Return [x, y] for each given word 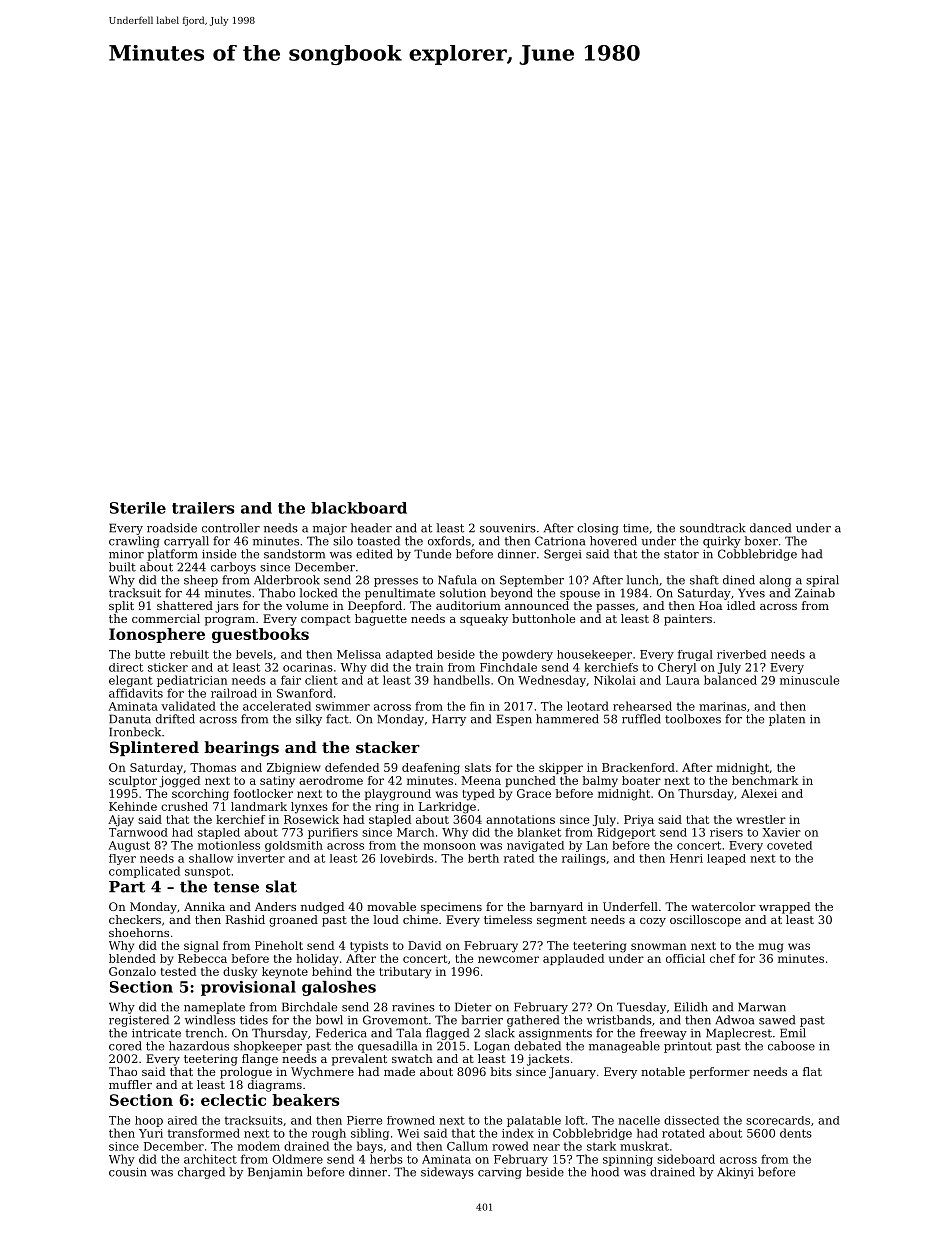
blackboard [359, 508]
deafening [431, 769]
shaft [704, 580]
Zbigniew [294, 769]
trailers [203, 508]
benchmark [765, 780]
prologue [246, 1073]
